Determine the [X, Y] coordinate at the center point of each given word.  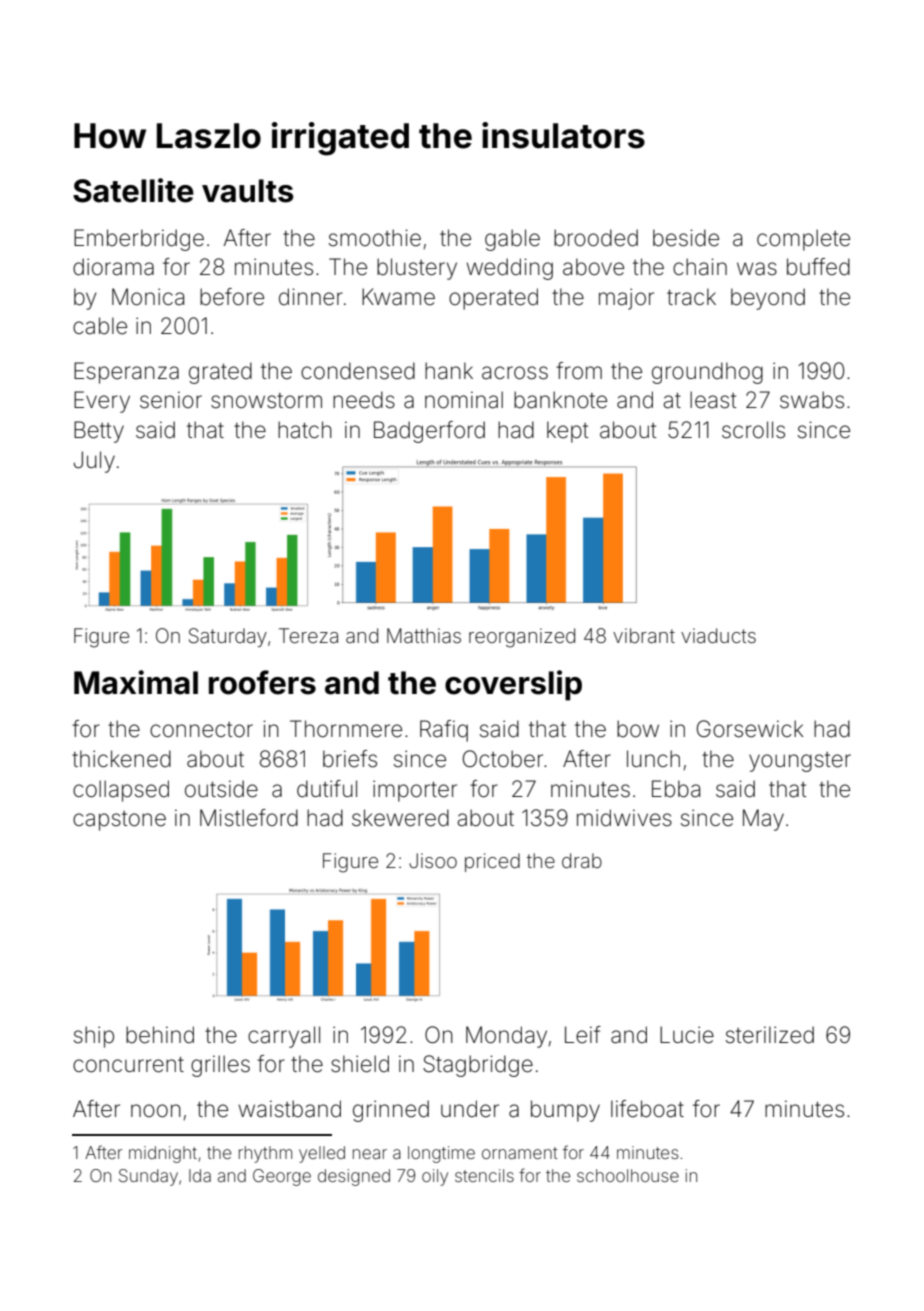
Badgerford [429, 432]
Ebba [676, 789]
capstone [119, 821]
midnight [163, 1154]
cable [100, 326]
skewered [400, 818]
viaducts [718, 635]
